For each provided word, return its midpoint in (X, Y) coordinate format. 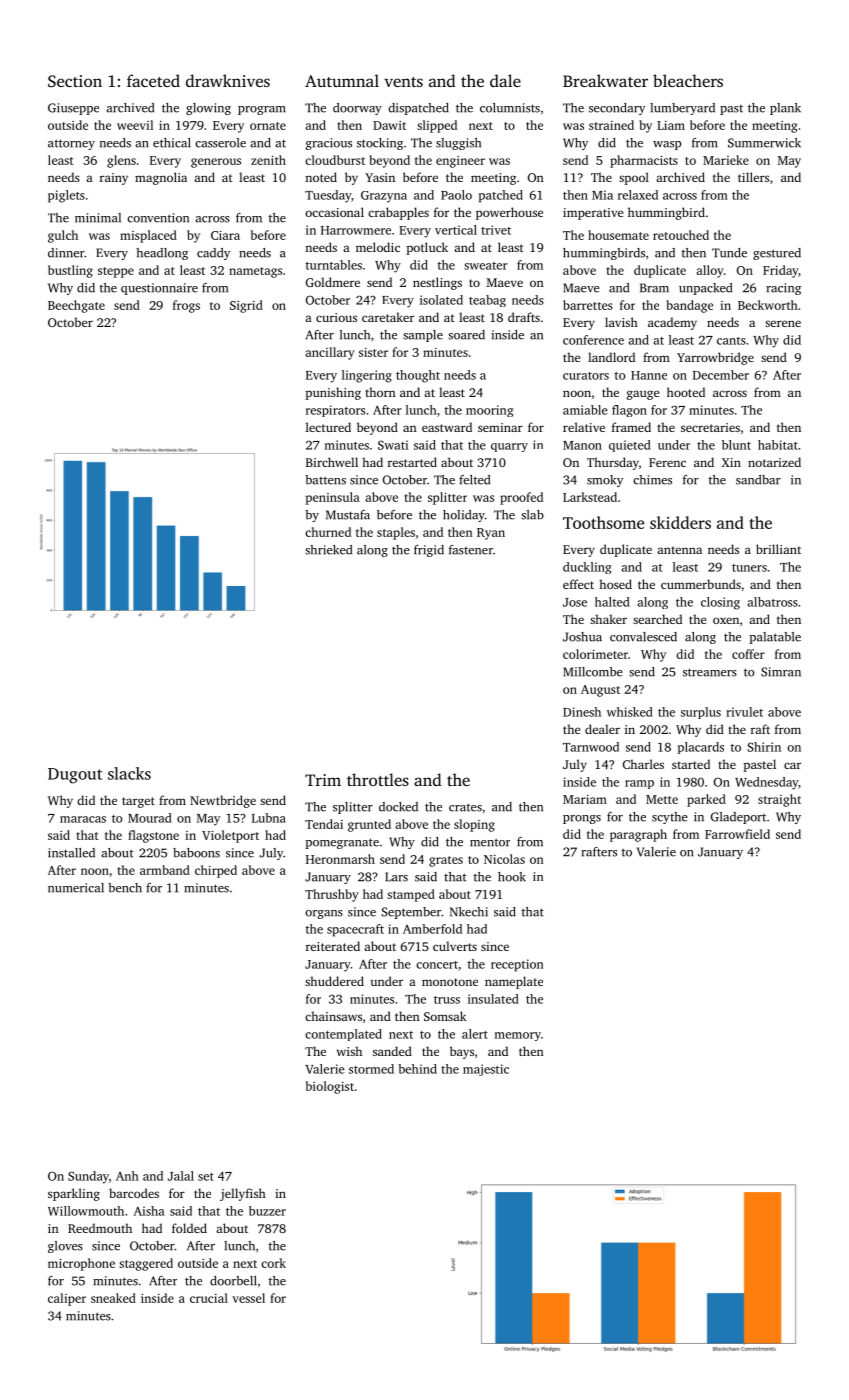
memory (517, 1036)
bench (125, 888)
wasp (667, 145)
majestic (486, 1070)
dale (505, 80)
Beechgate (76, 306)
